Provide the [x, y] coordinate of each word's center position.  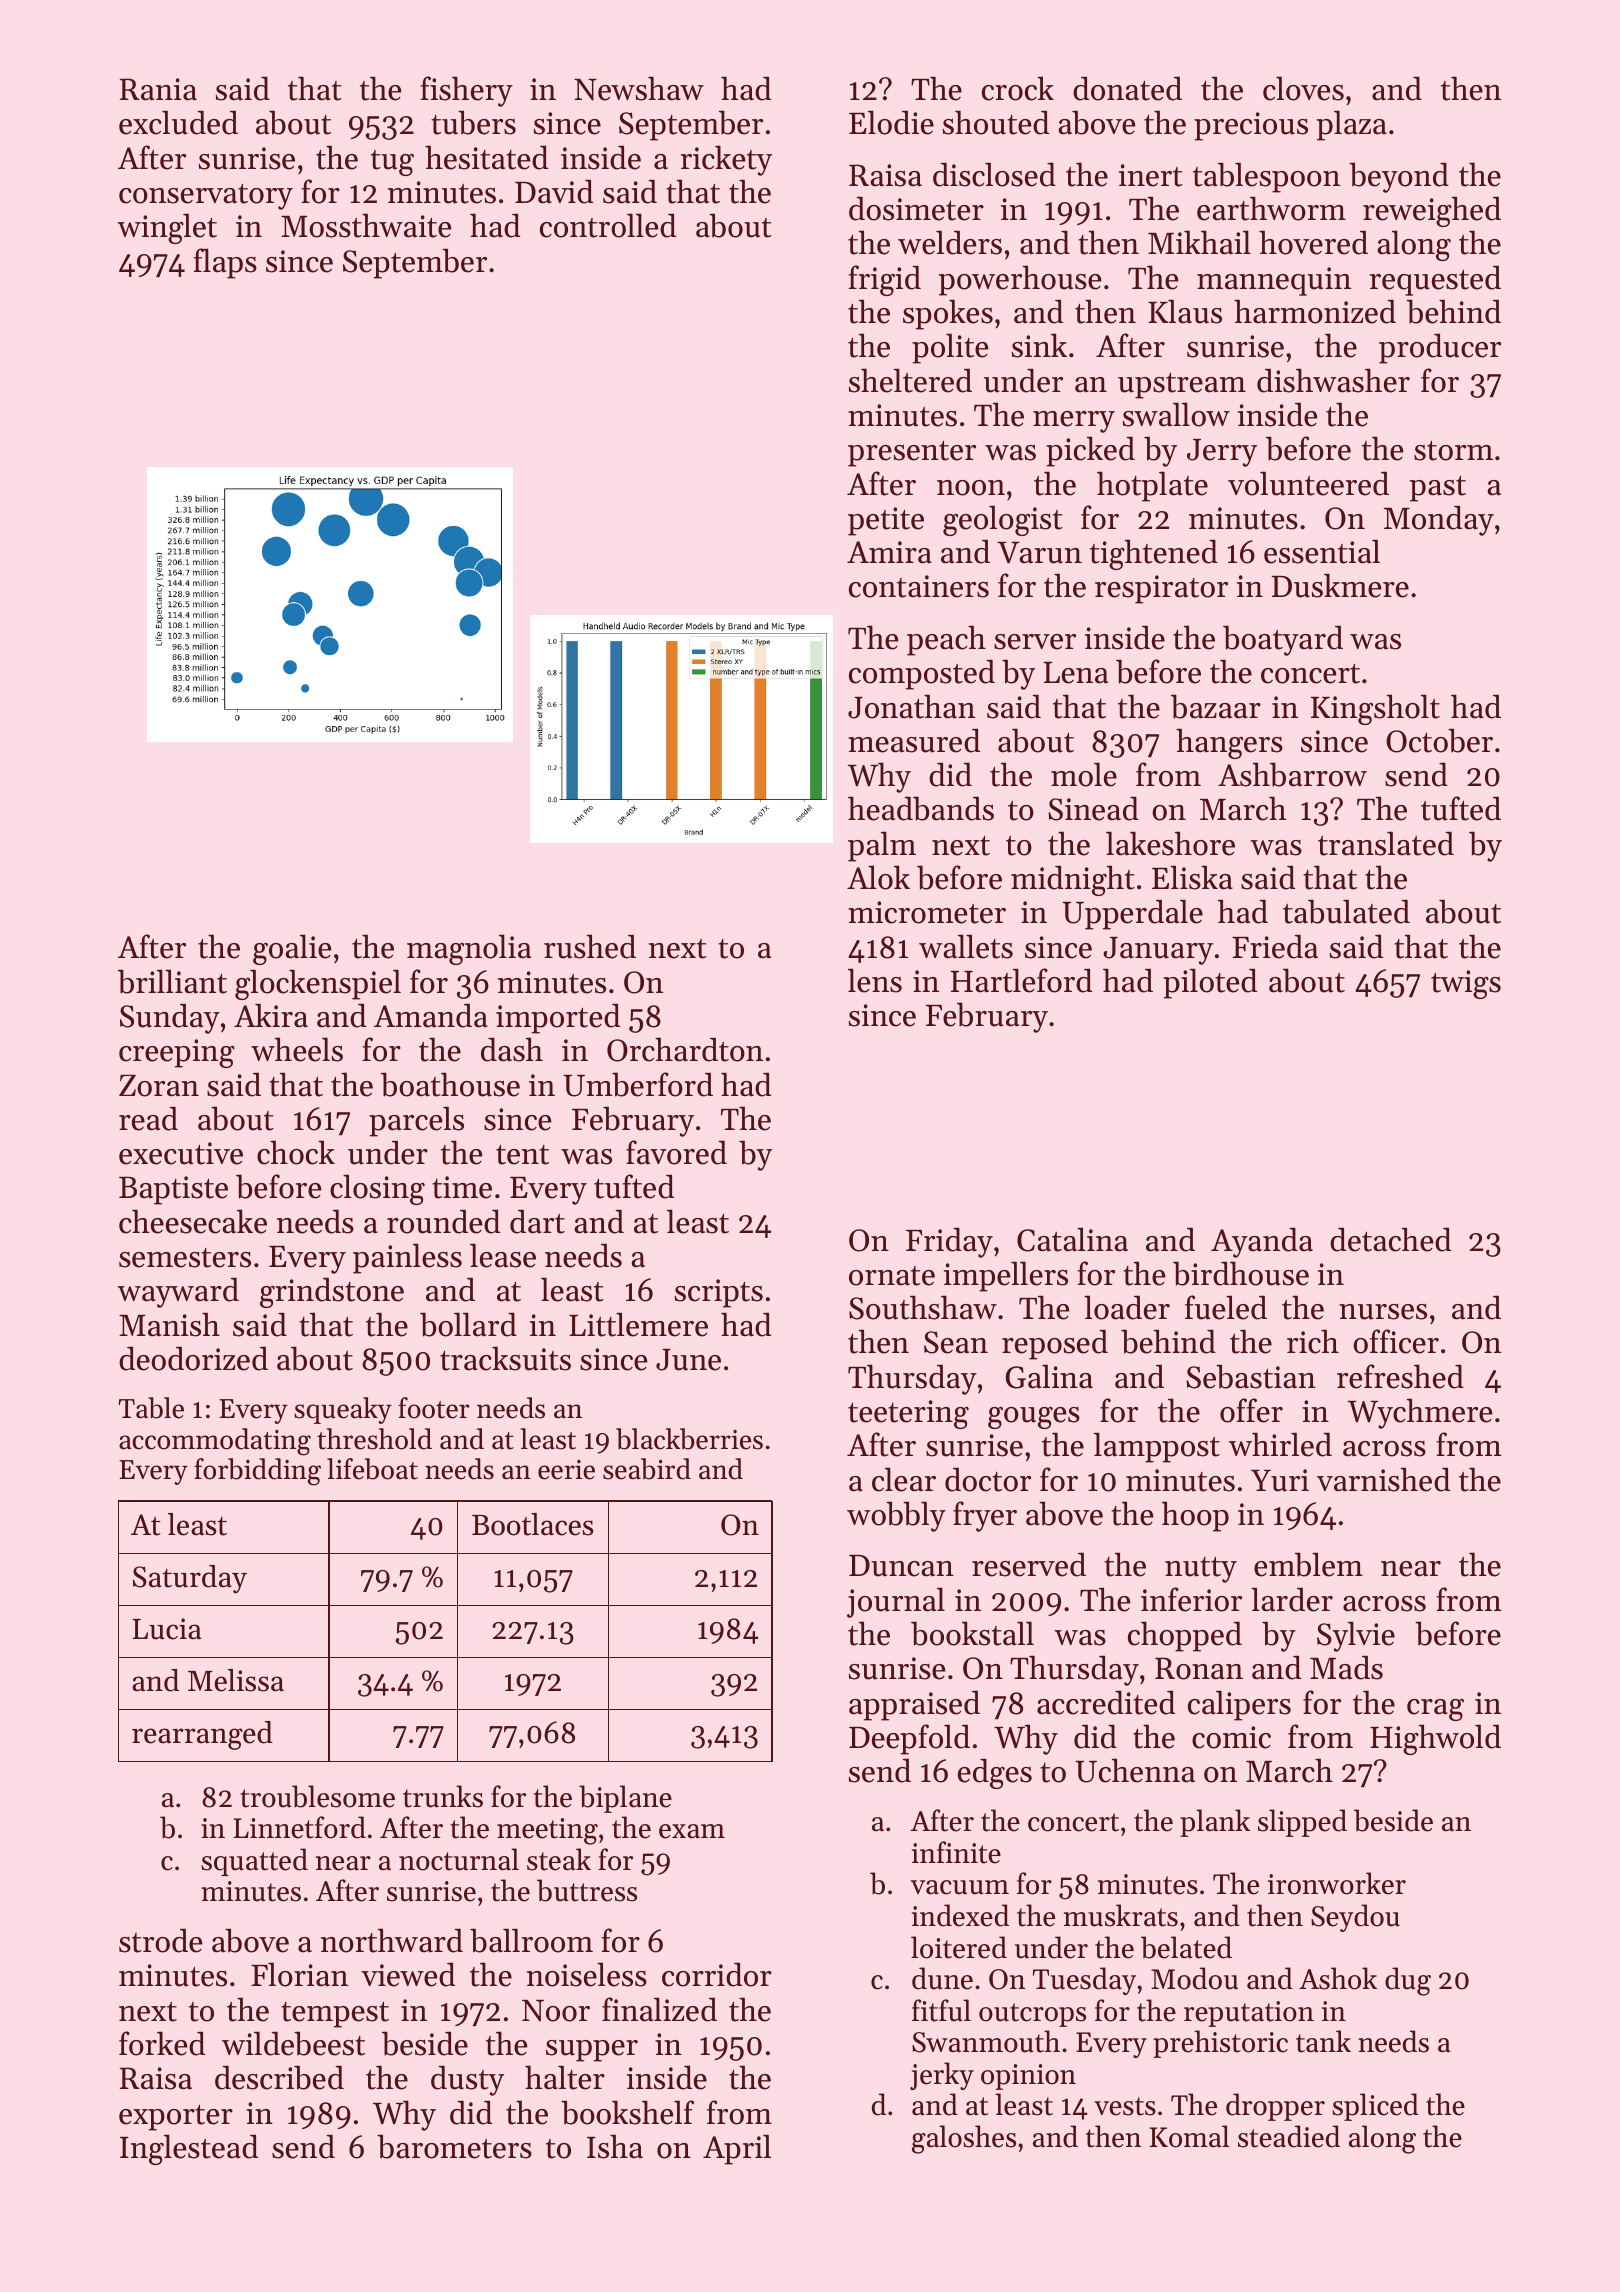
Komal [1189, 2136]
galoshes [964, 2139]
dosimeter [916, 208]
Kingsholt [1375, 709]
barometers [454, 2146]
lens [875, 980]
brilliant [172, 981]
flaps [225, 263]
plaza [1352, 125]
